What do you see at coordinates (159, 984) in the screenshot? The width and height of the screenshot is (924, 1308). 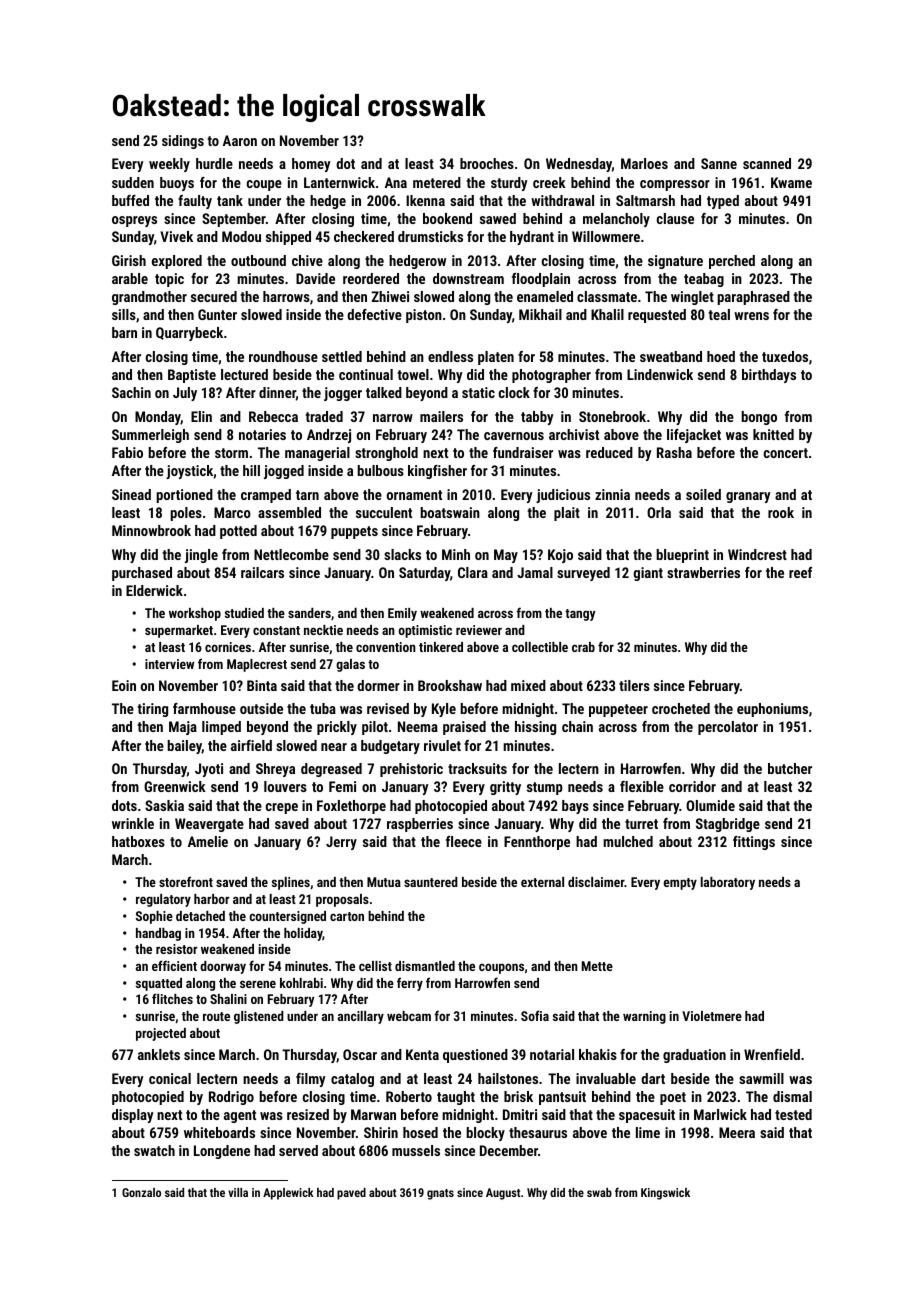 I see `squatted` at bounding box center [159, 984].
